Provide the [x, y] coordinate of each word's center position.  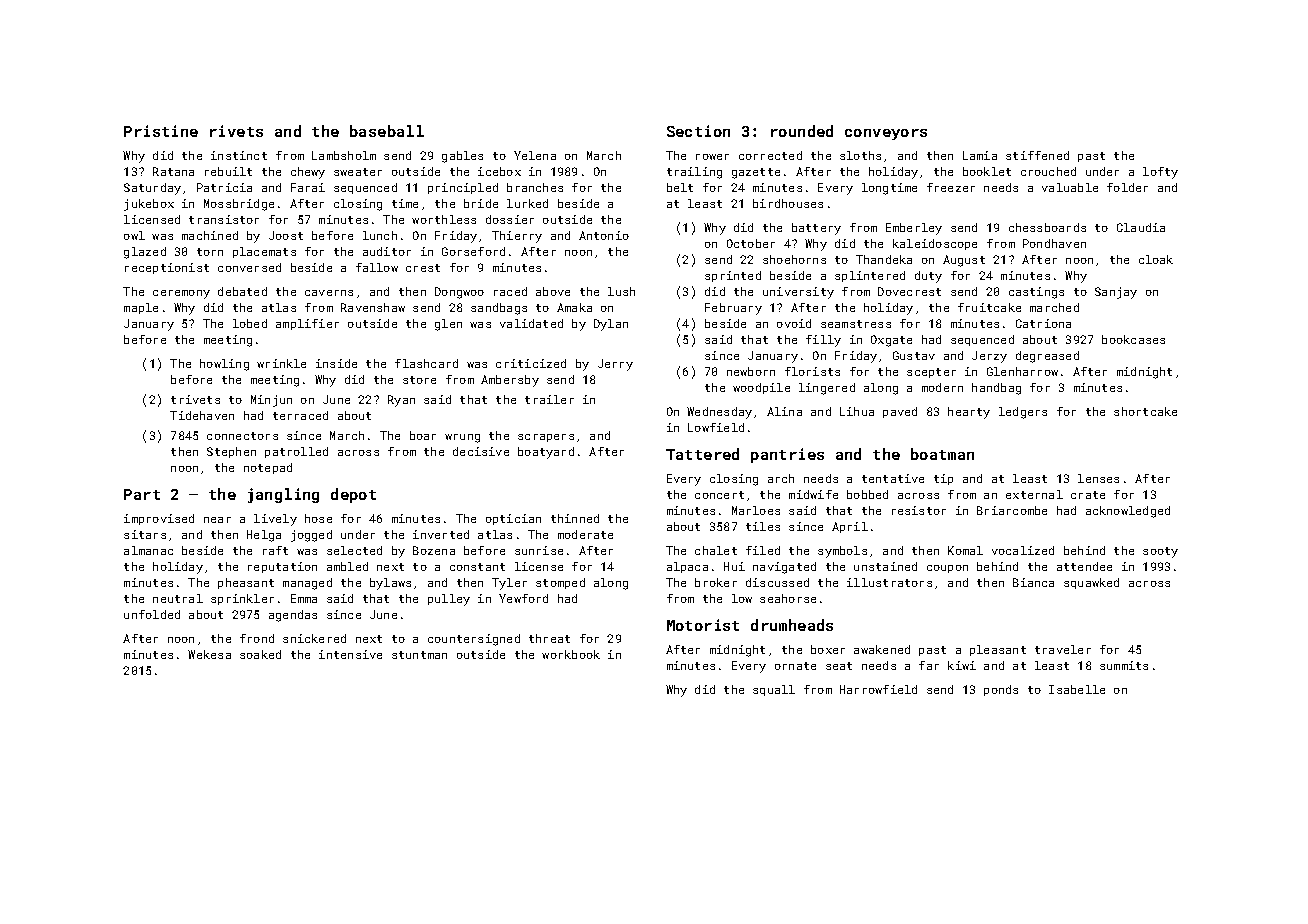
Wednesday [719, 413]
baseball [387, 131]
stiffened [1037, 155]
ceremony [181, 294]
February [733, 309]
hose [318, 518]
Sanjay [1116, 293]
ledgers [1023, 413]
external [1034, 494]
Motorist [703, 625]
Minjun [271, 401]
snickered [314, 638]
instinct [239, 155]
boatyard [546, 453]
